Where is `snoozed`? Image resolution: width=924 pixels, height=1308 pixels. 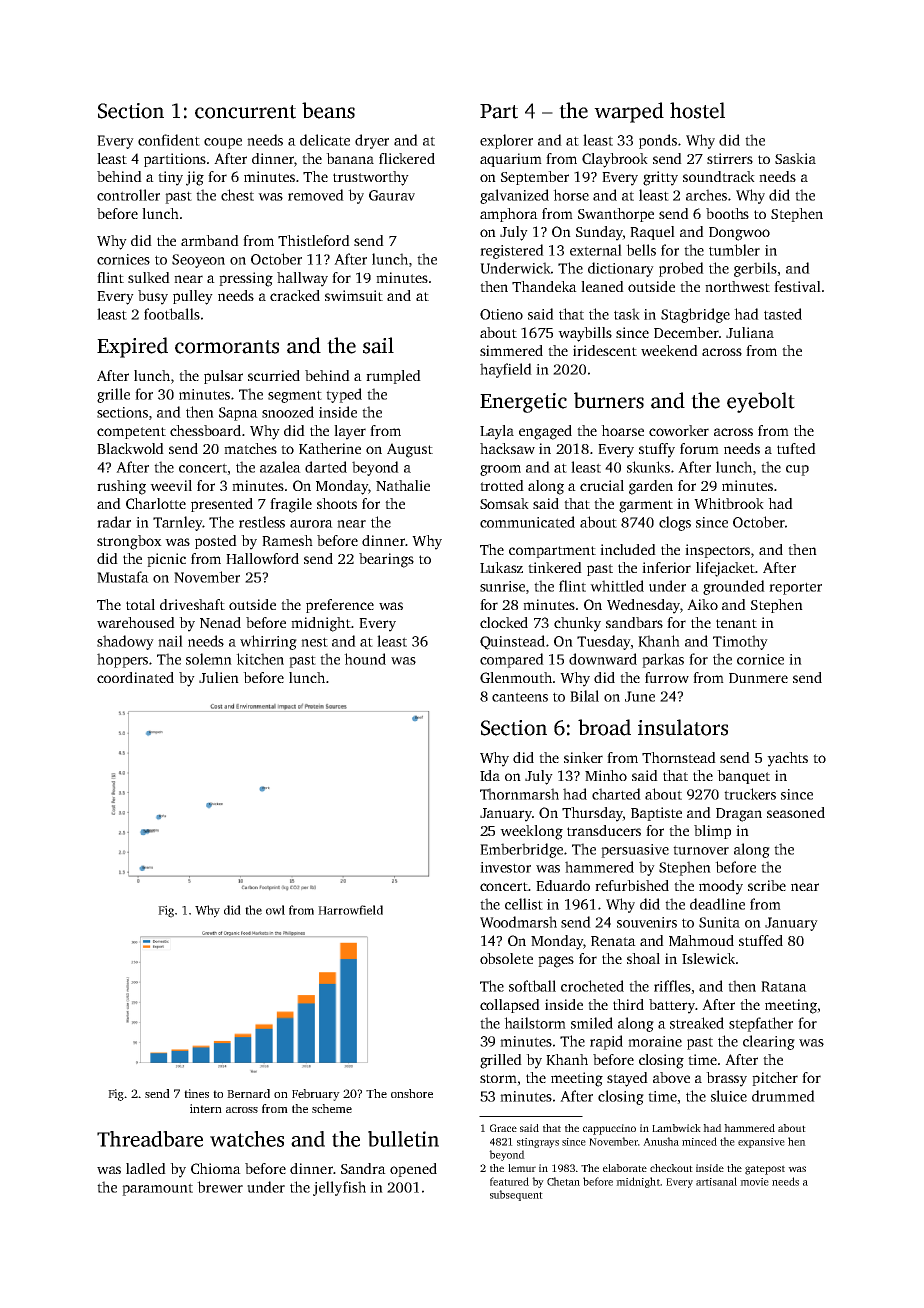 snoozed is located at coordinates (288, 412).
